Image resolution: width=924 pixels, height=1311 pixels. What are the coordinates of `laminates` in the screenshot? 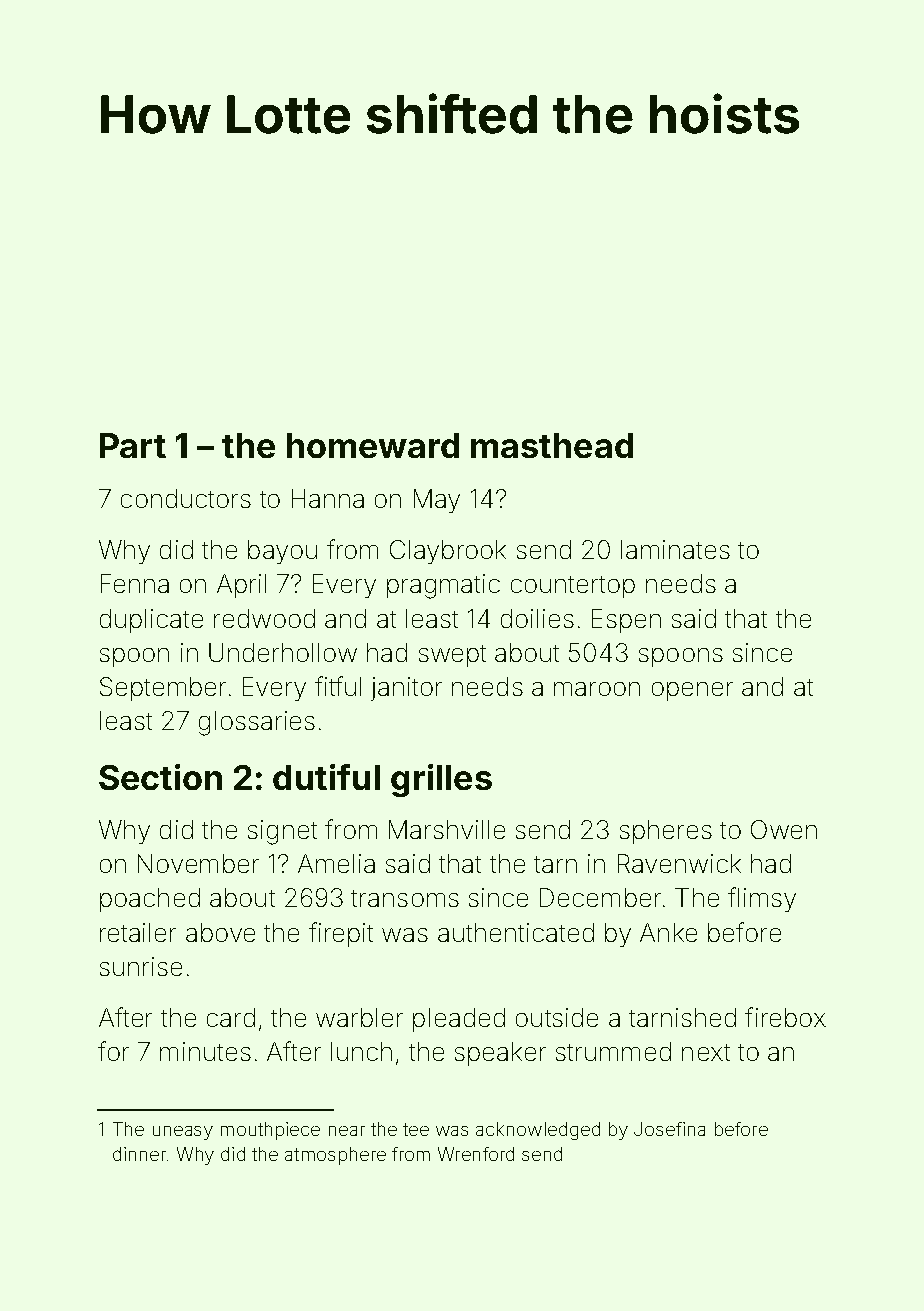 It's located at (675, 549).
